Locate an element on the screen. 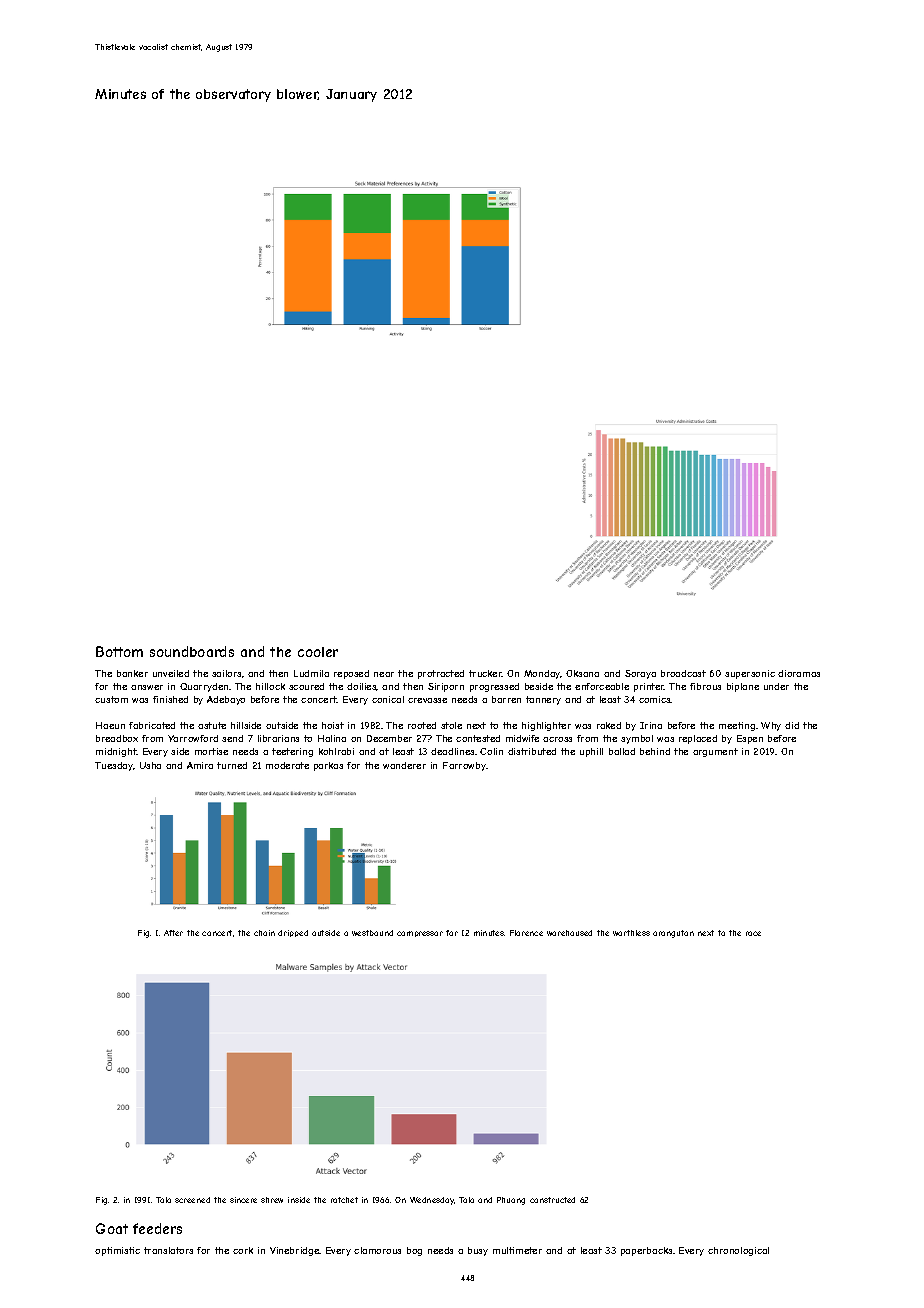 The width and height of the screenshot is (924, 1308). banker is located at coordinates (132, 673).
